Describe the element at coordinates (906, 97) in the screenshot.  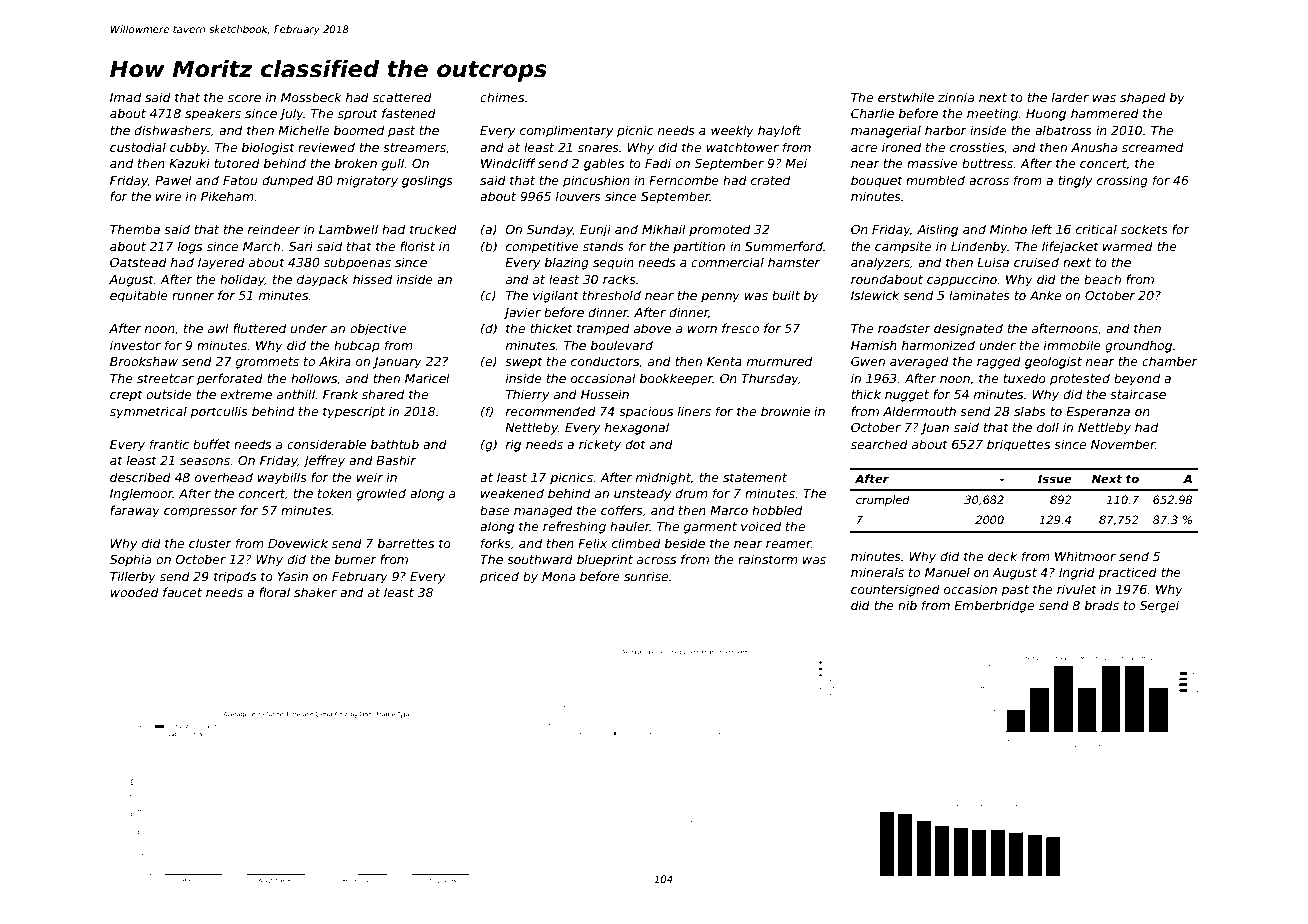
I see `erstwhile` at that location.
